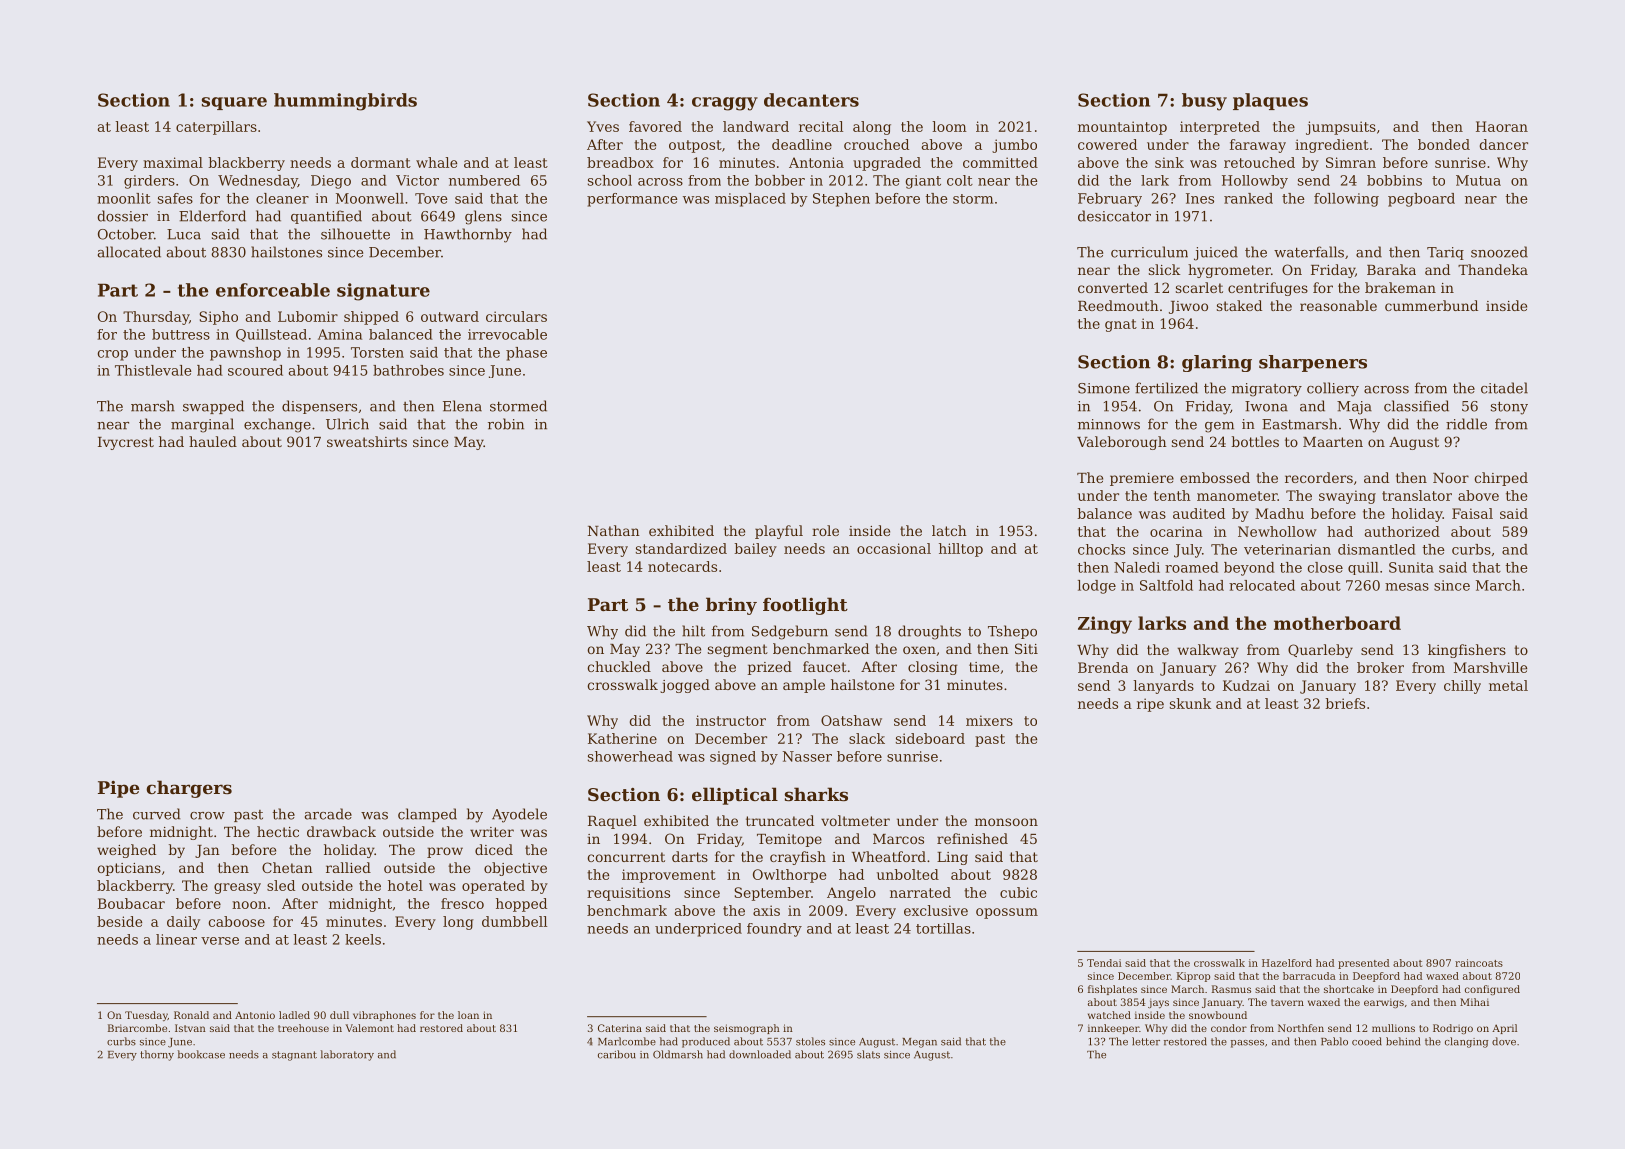  What do you see at coordinates (1502, 126) in the image?
I see `Haoran` at bounding box center [1502, 126].
